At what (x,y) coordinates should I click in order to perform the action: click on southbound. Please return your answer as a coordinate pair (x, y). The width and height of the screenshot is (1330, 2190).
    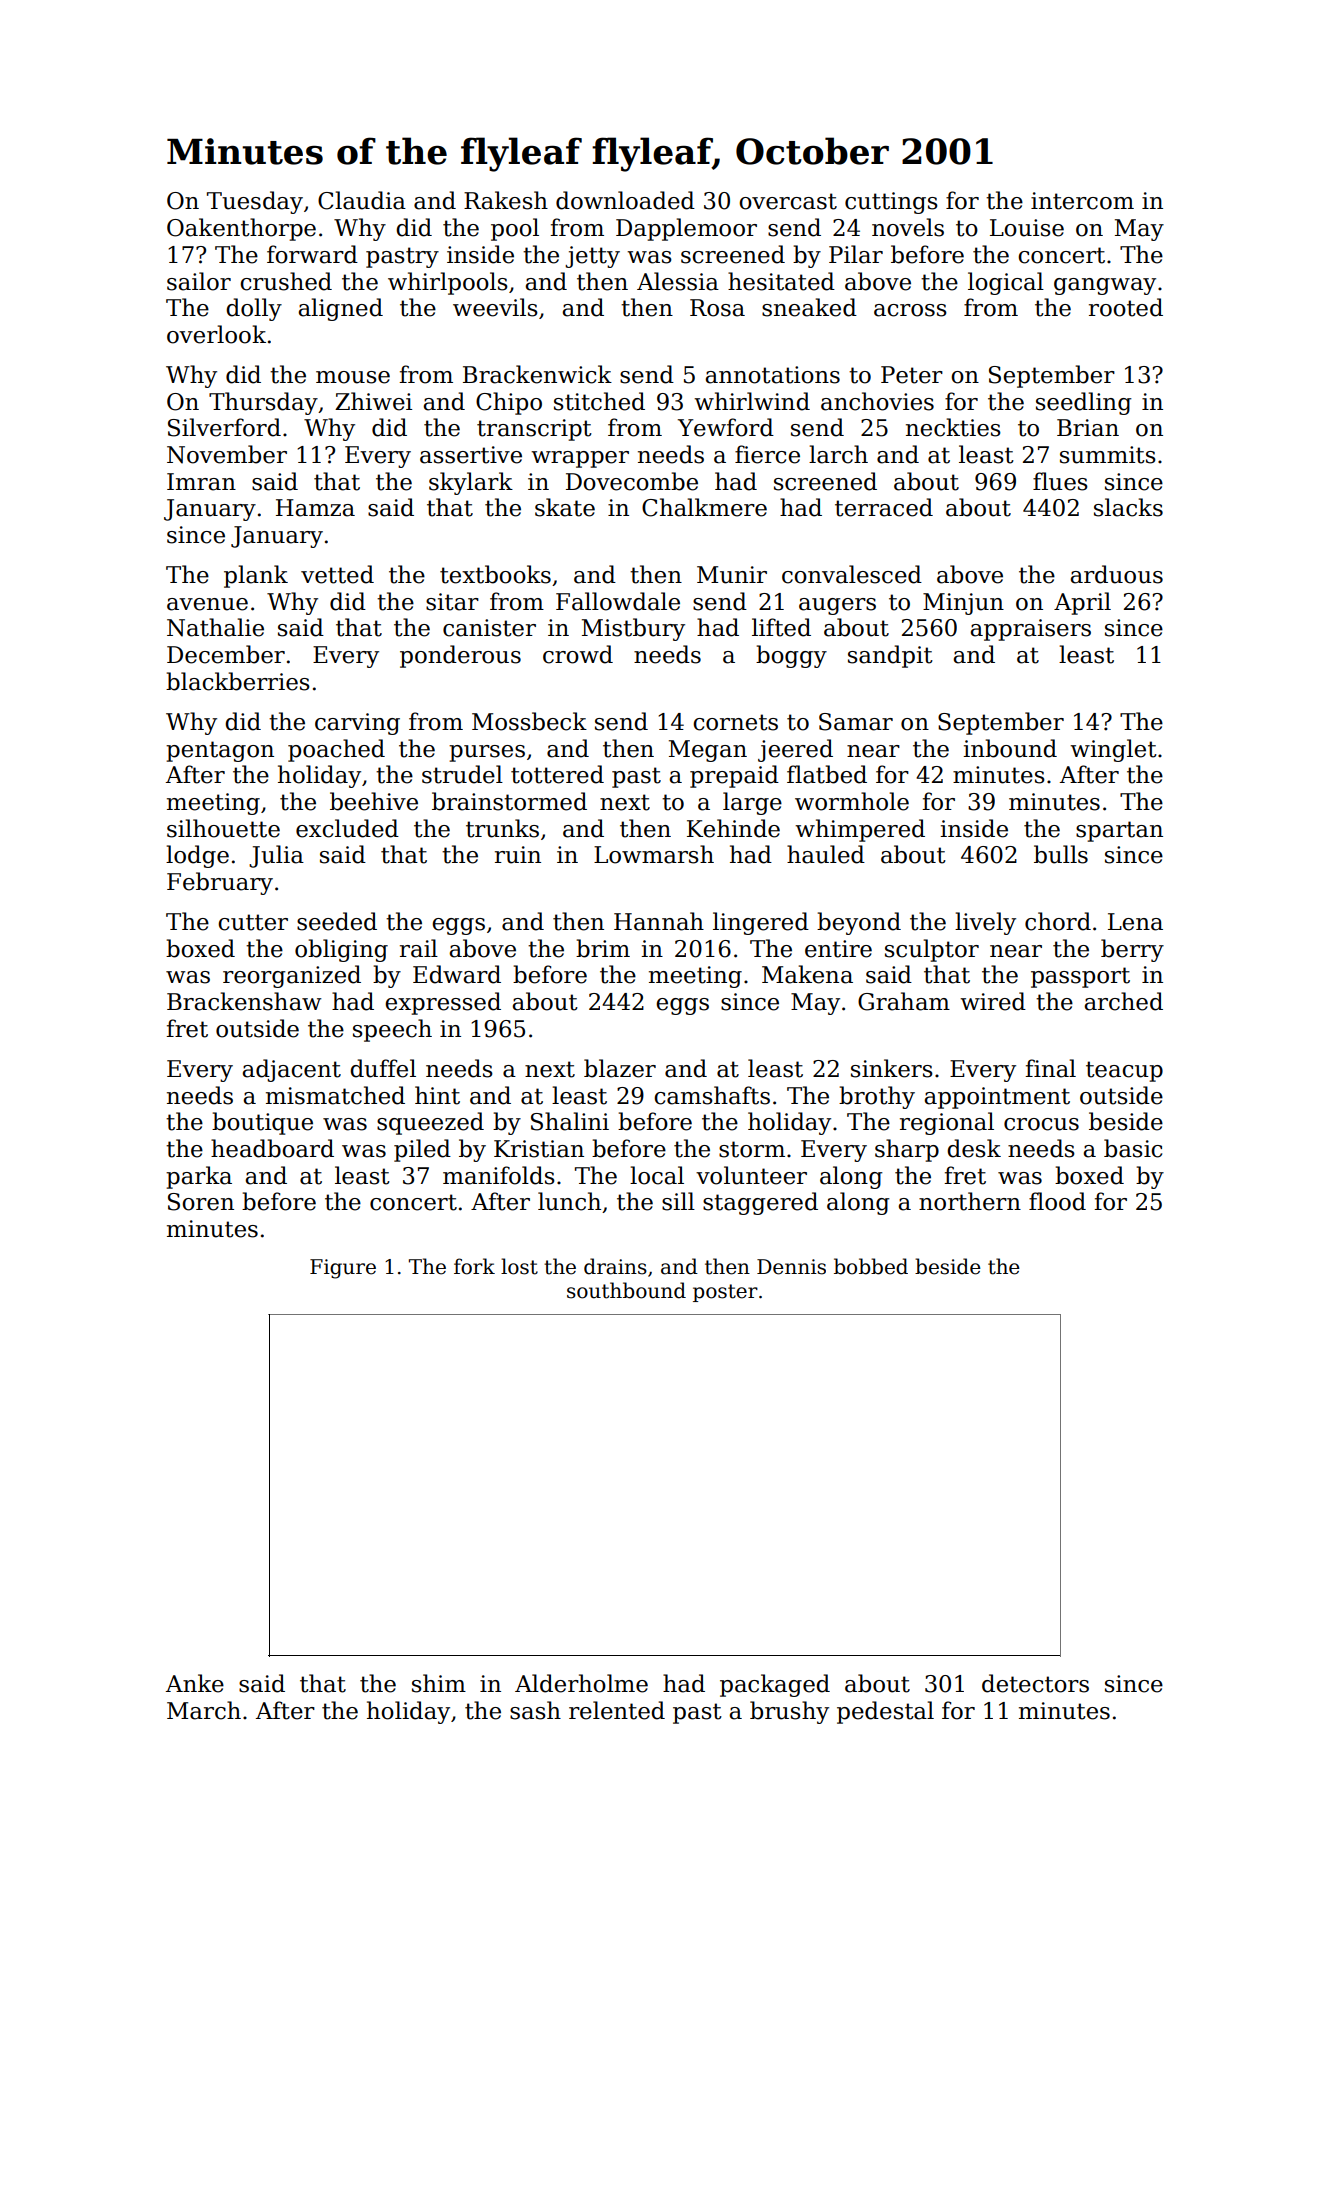
    Looking at the image, I should click on (626, 1290).
